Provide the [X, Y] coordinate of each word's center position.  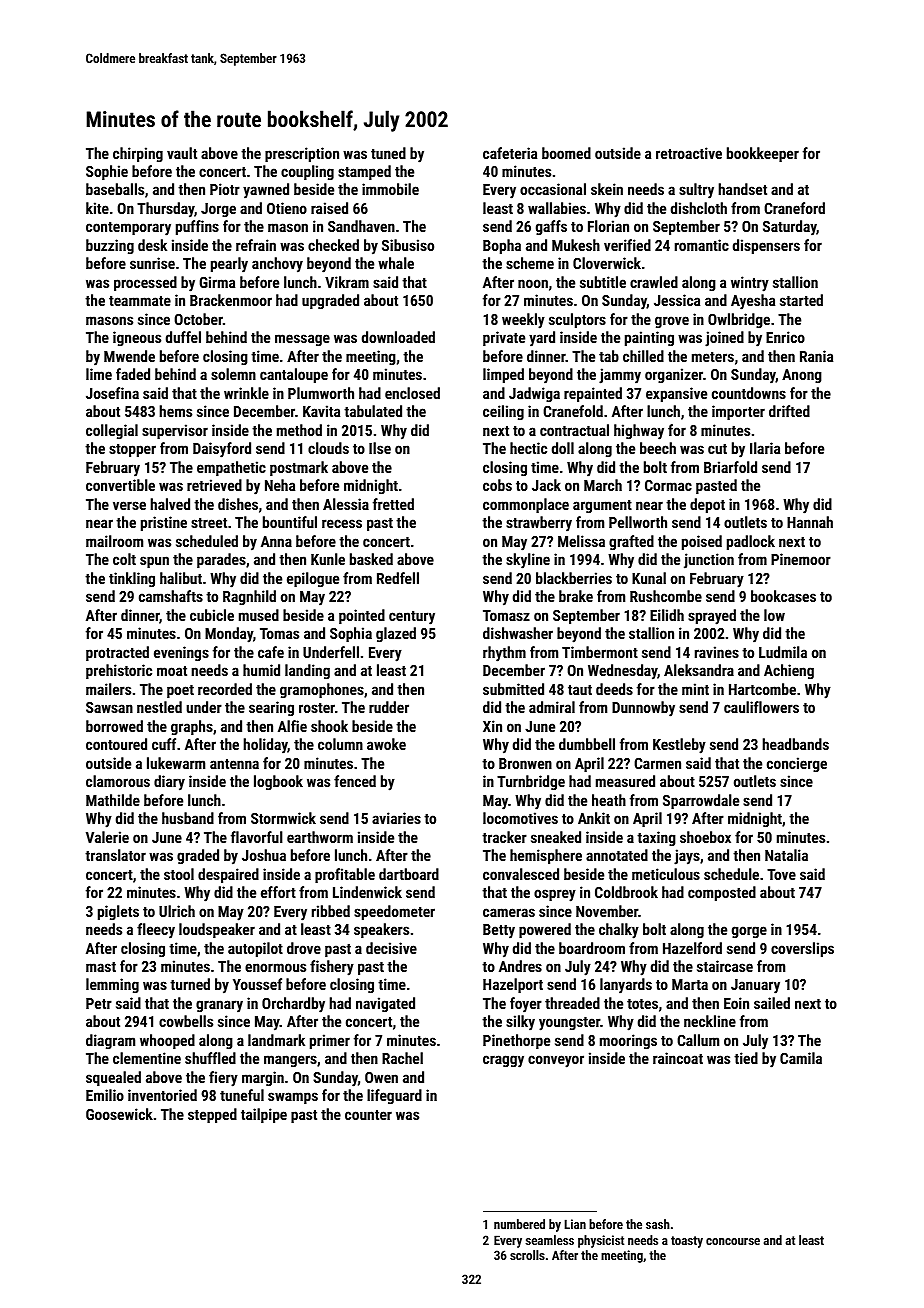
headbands [795, 744]
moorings [628, 1041]
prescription [302, 154]
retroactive [689, 153]
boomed [566, 153]
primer [330, 1041]
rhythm [504, 654]
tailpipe [264, 1115]
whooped [167, 1041]
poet [180, 691]
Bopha [502, 246]
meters [713, 357]
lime [99, 374]
